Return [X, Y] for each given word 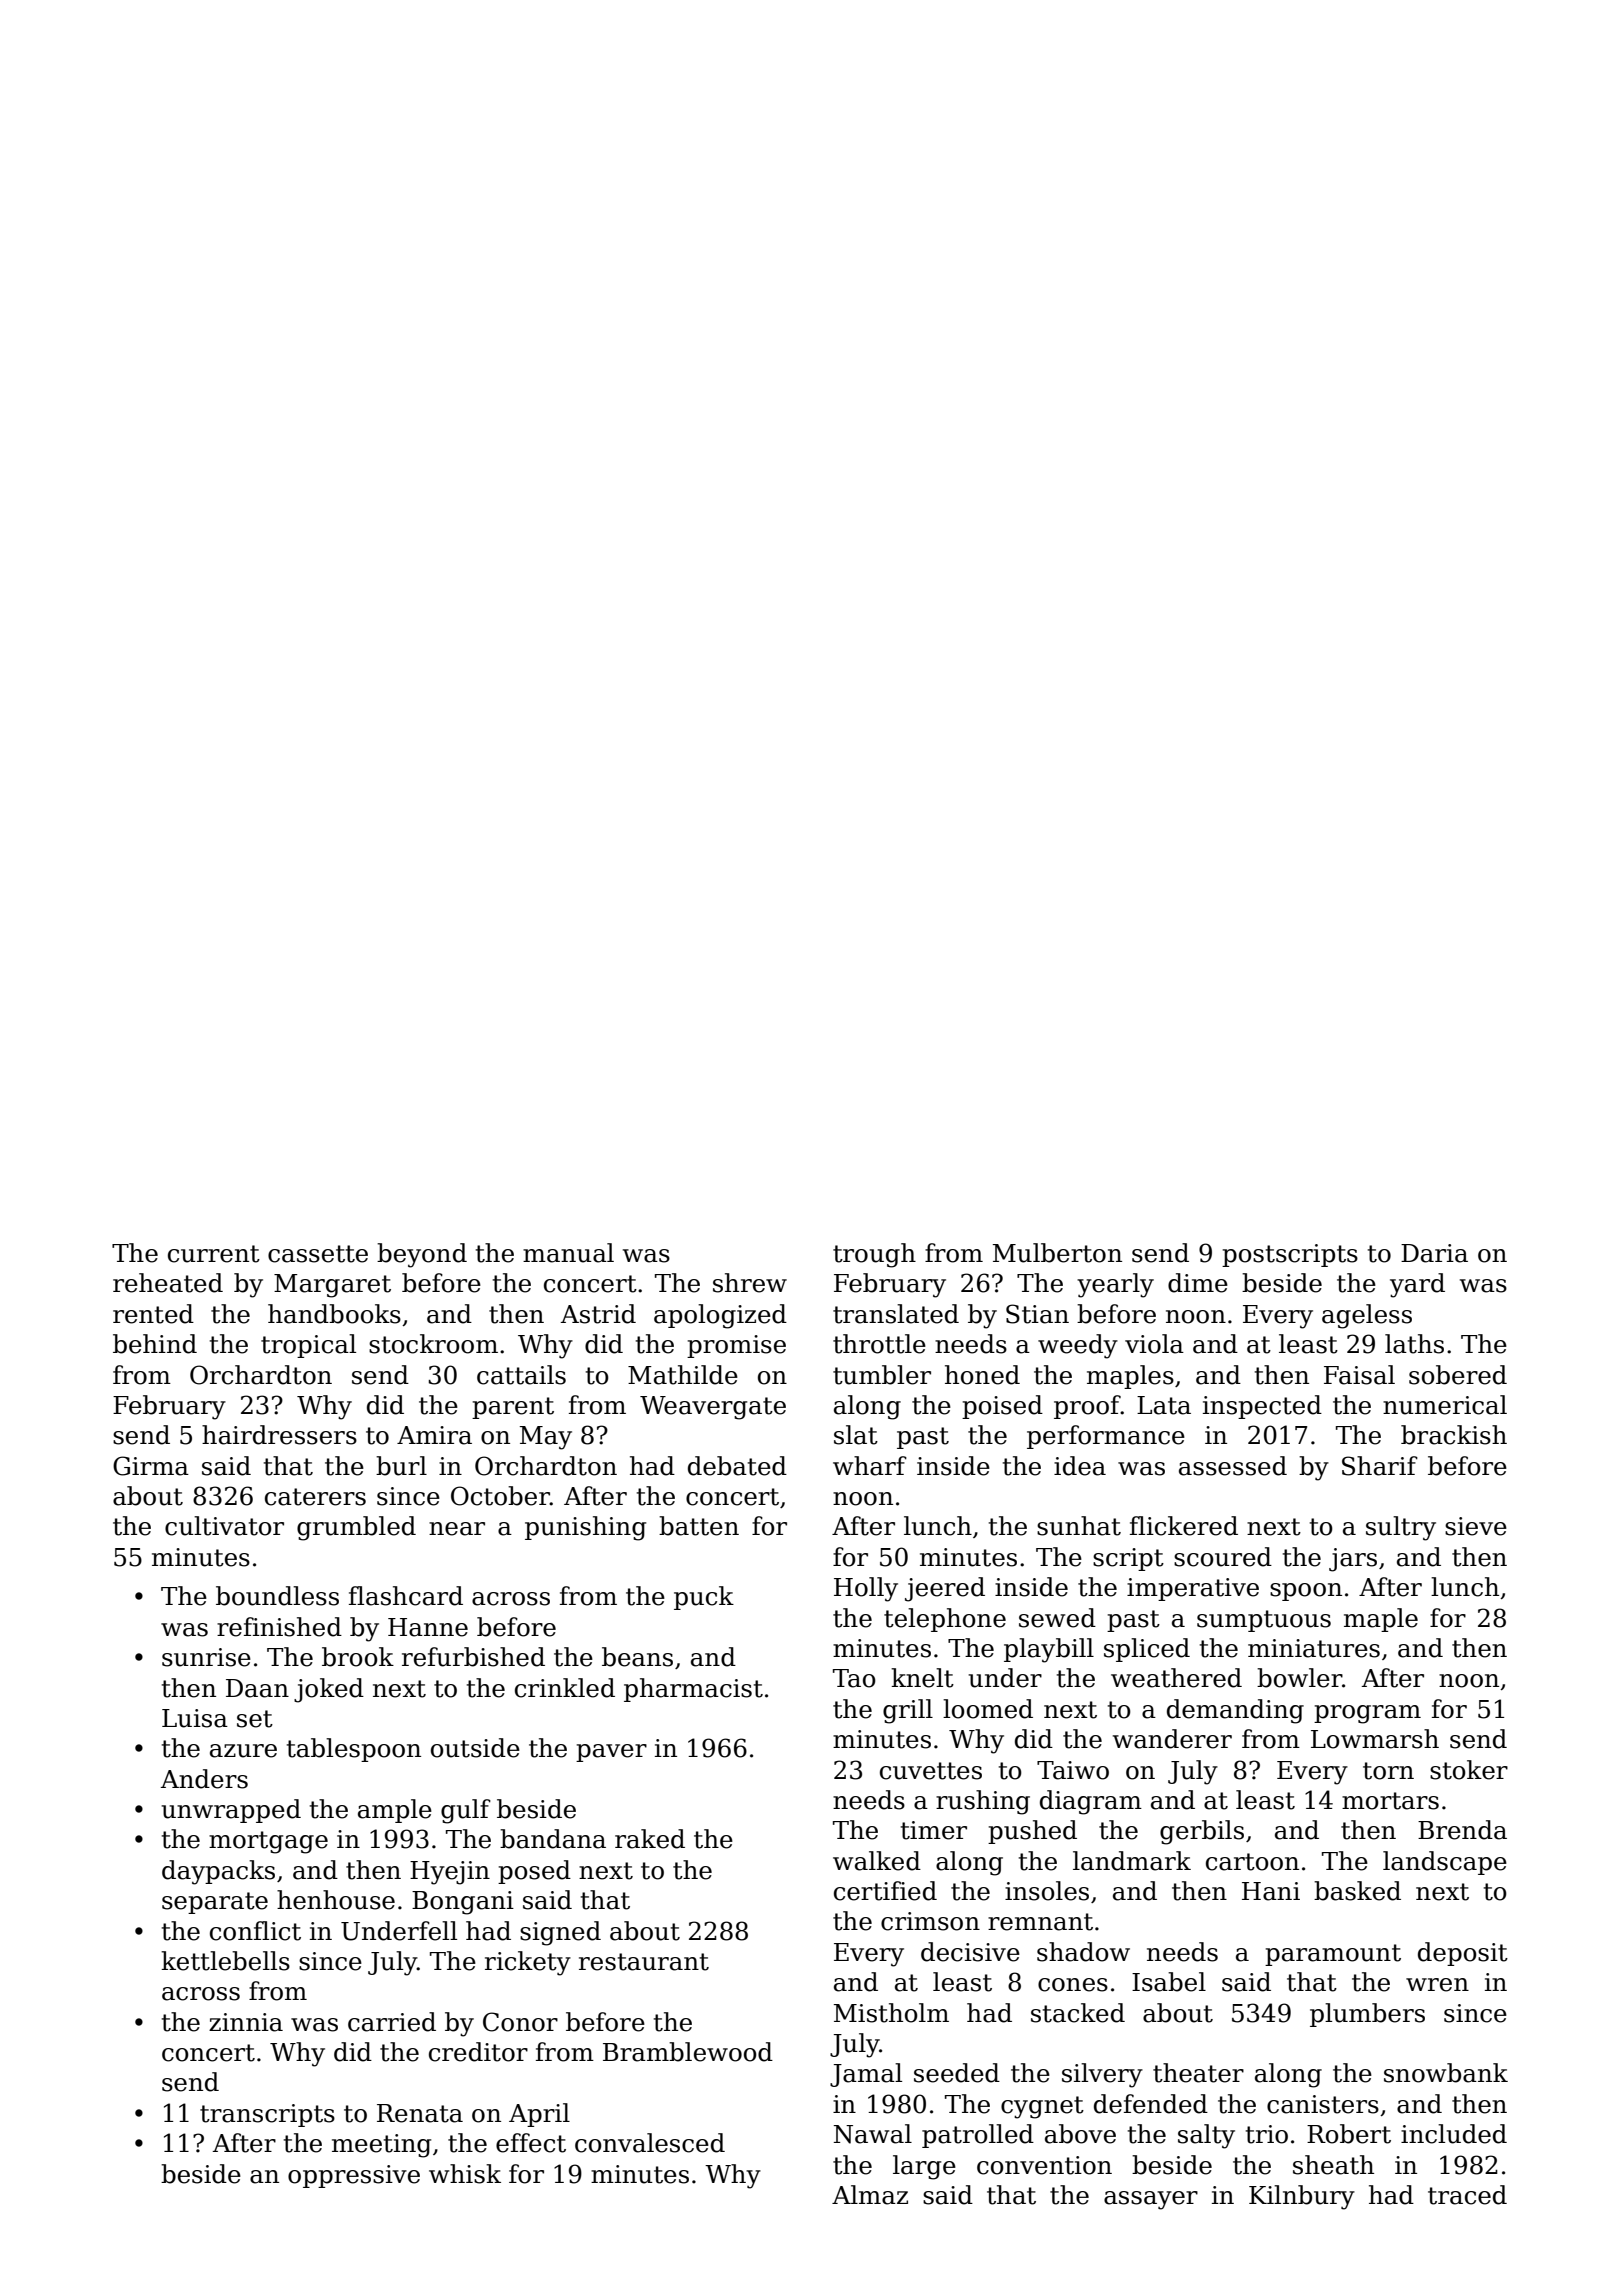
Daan [257, 1688]
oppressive [354, 2176]
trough [874, 1255]
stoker [1469, 1770]
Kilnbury [1302, 2197]
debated [737, 1466]
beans [637, 1657]
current [214, 1254]
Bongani [463, 1903]
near [457, 1529]
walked [877, 1861]
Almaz [870, 2195]
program [1367, 1714]
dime [1198, 1283]
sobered [1458, 1375]
